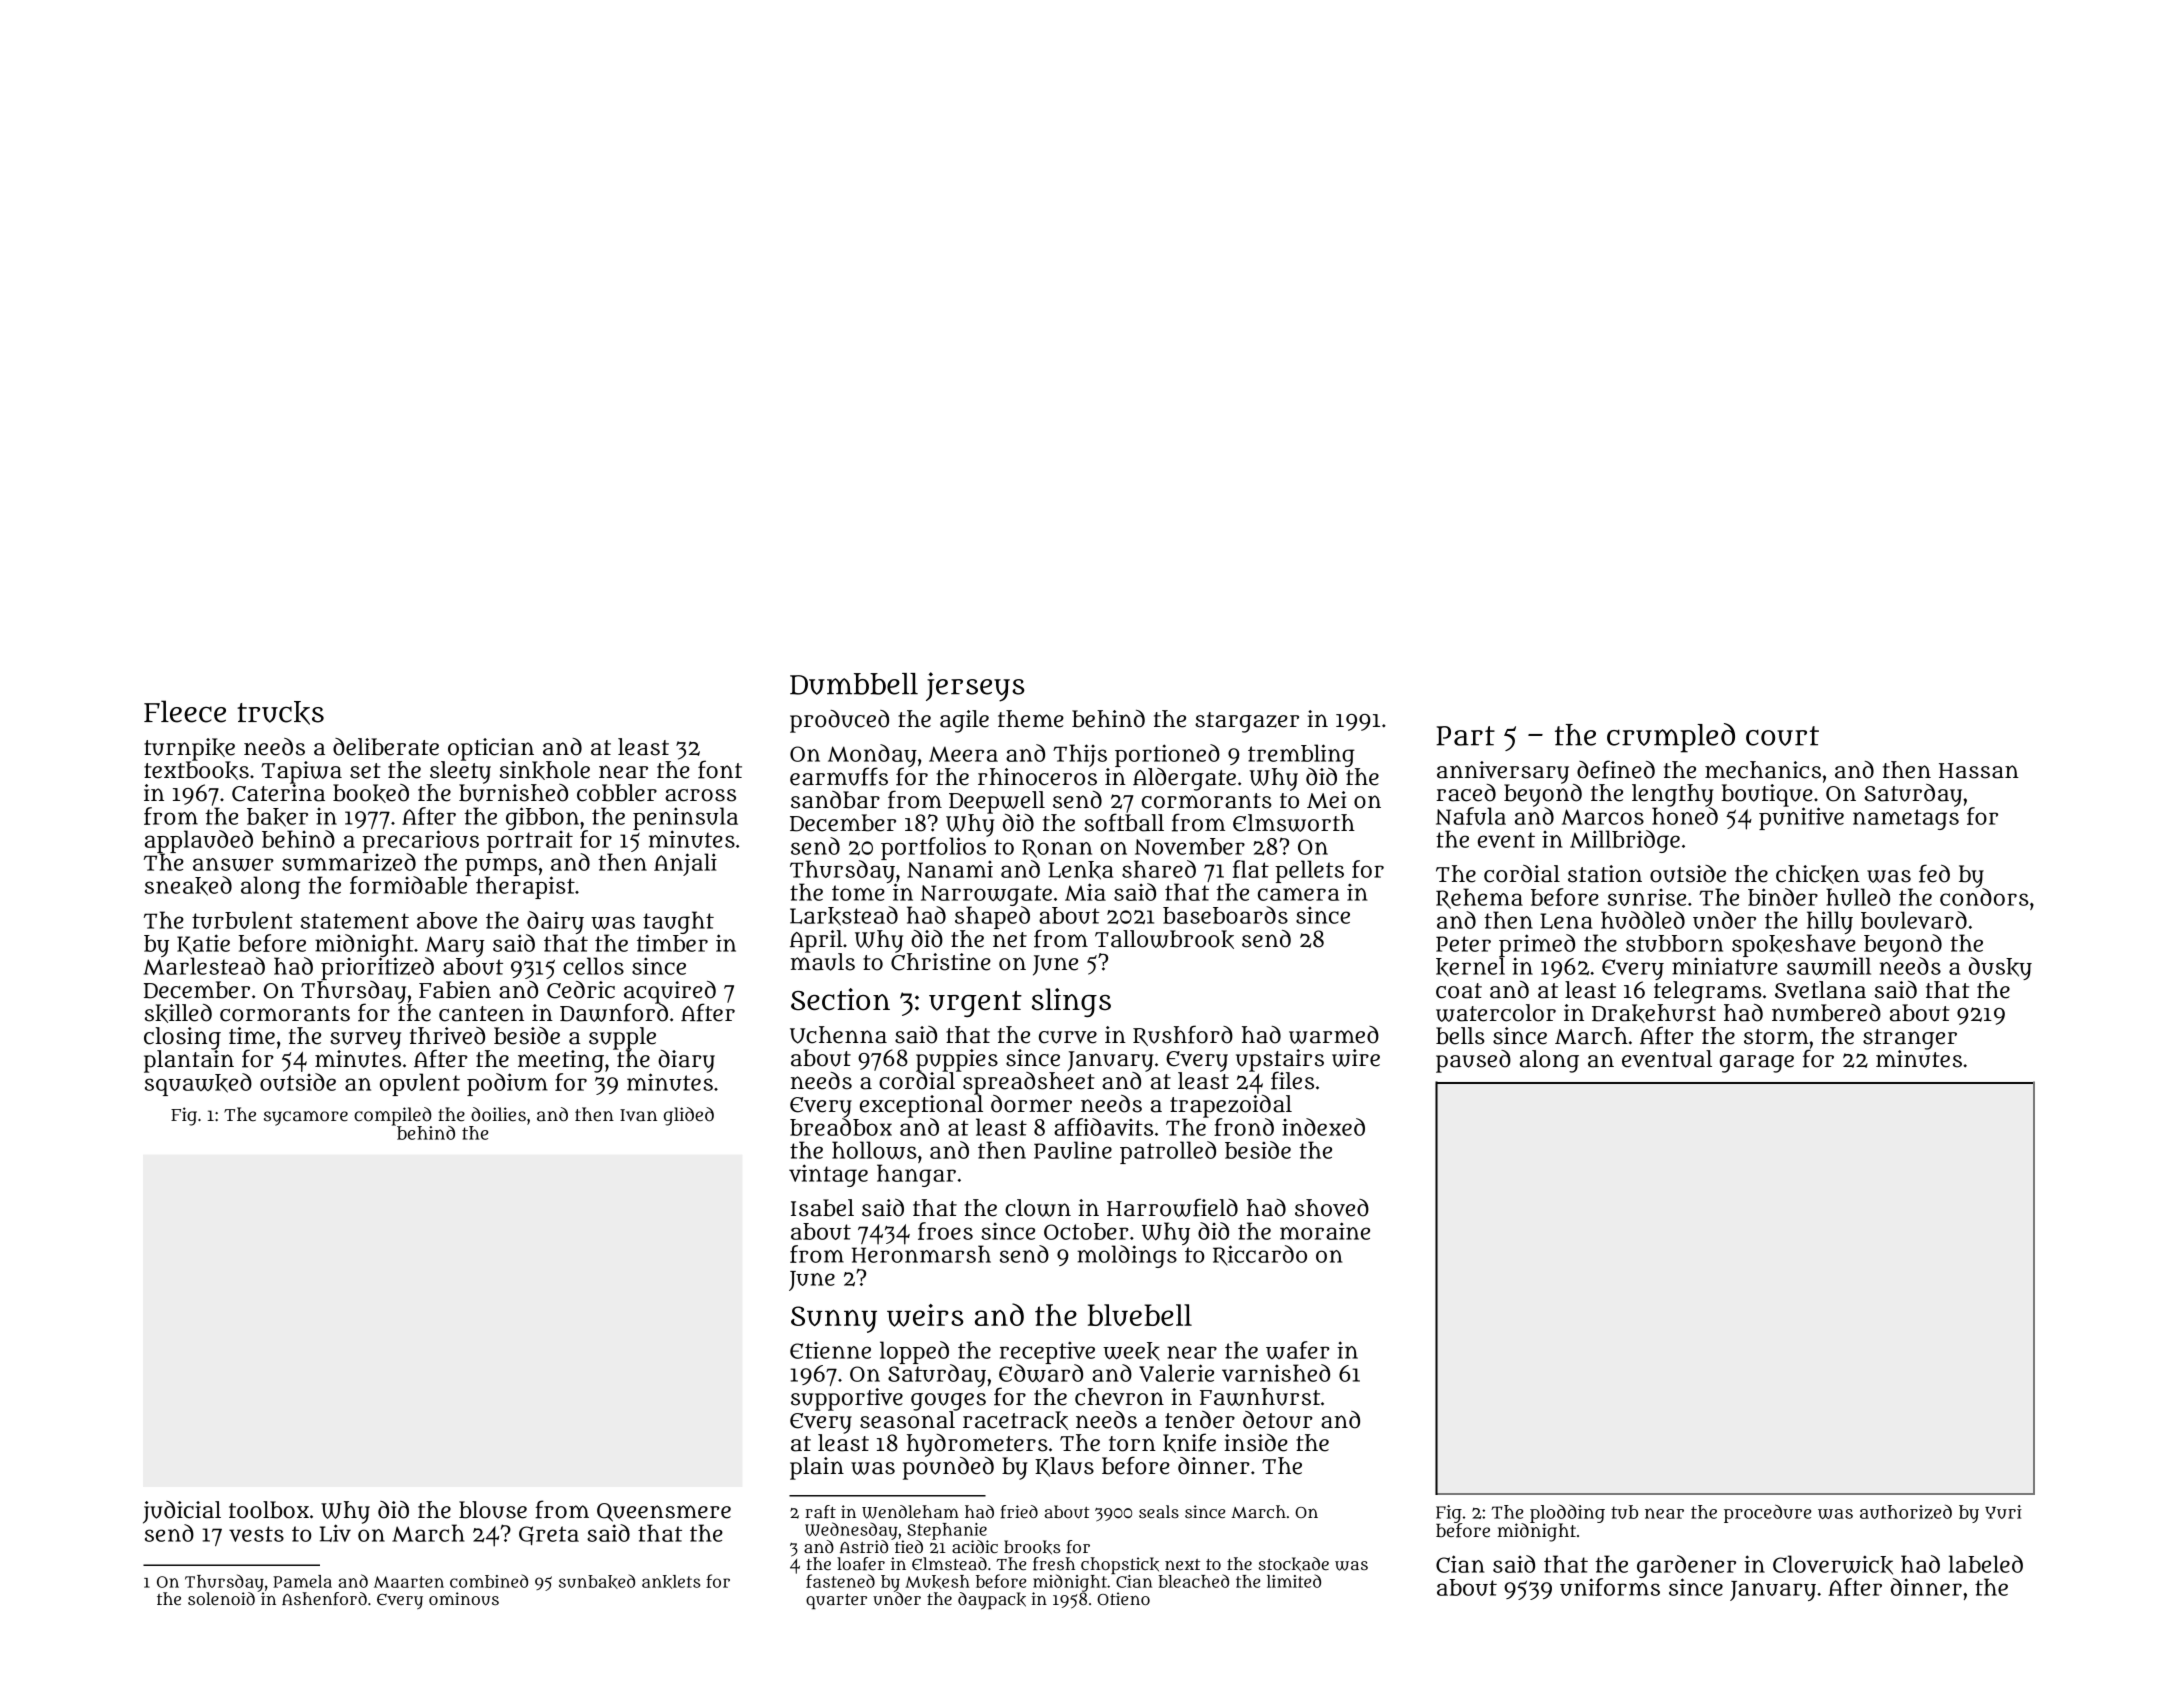  What do you see at coordinates (1794, 945) in the document?
I see `spokeshave` at bounding box center [1794, 945].
